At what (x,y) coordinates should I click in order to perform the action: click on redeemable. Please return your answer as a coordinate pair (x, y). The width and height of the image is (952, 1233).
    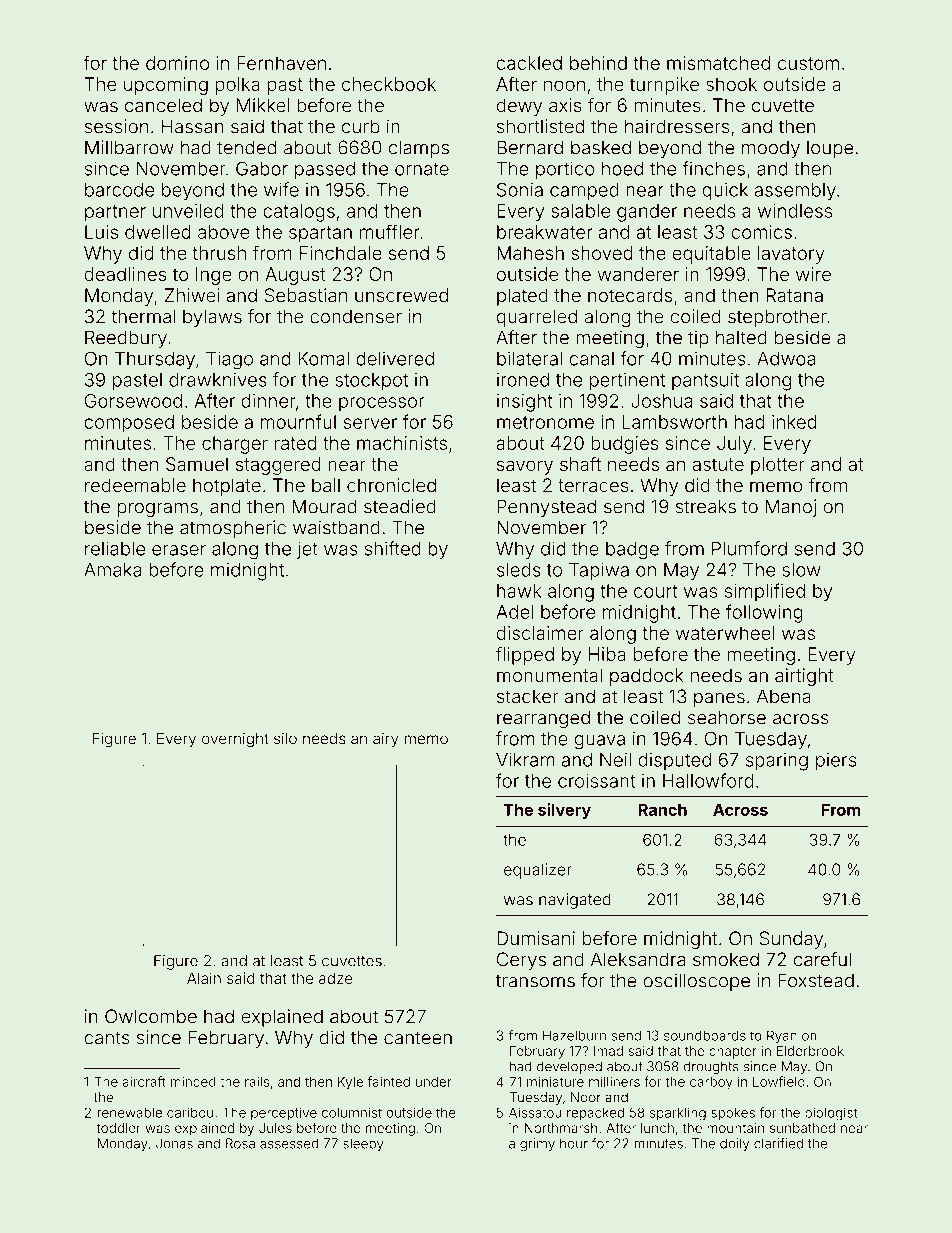
    Looking at the image, I should click on (135, 485).
